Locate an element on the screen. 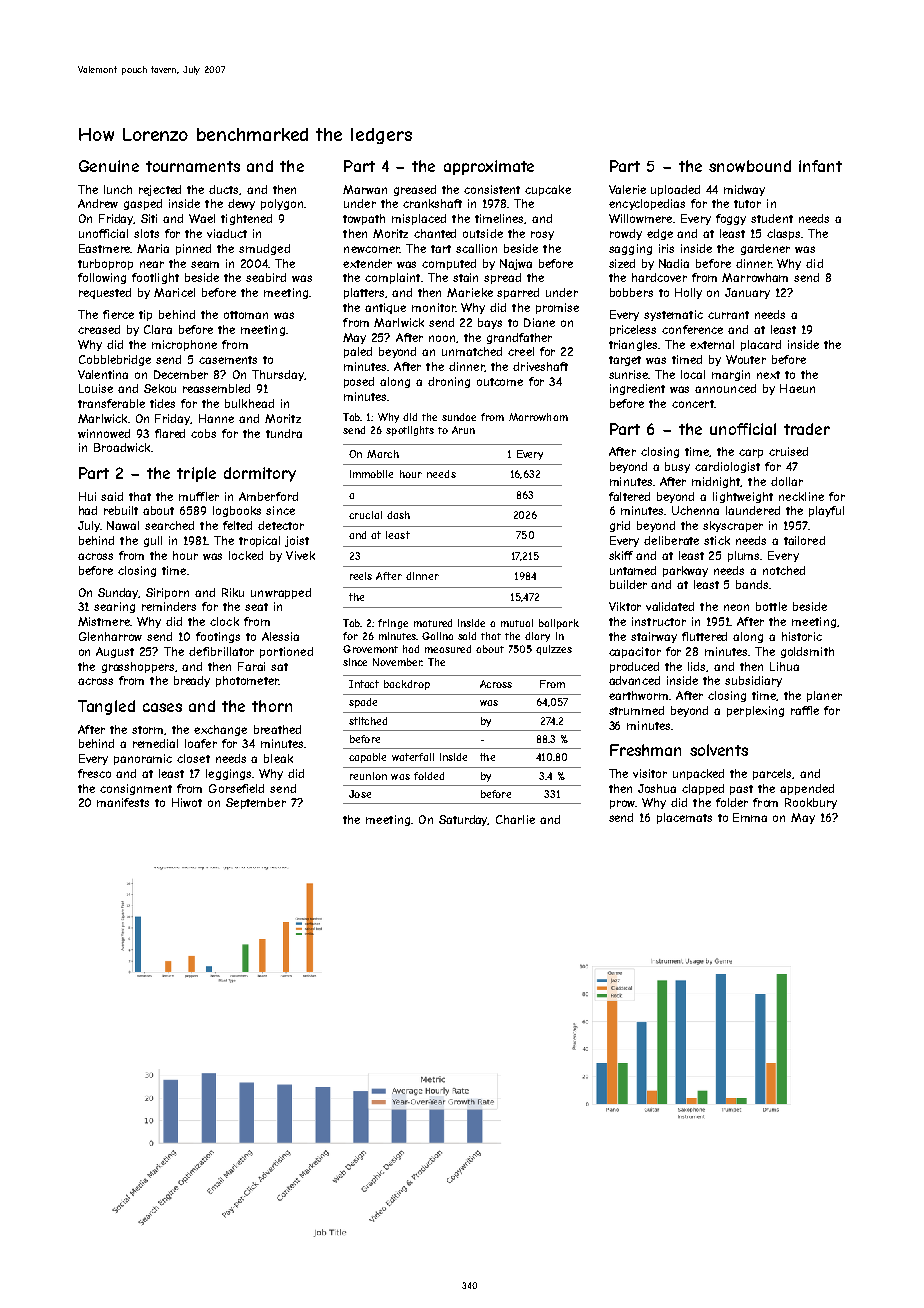  rosy is located at coordinates (542, 235).
